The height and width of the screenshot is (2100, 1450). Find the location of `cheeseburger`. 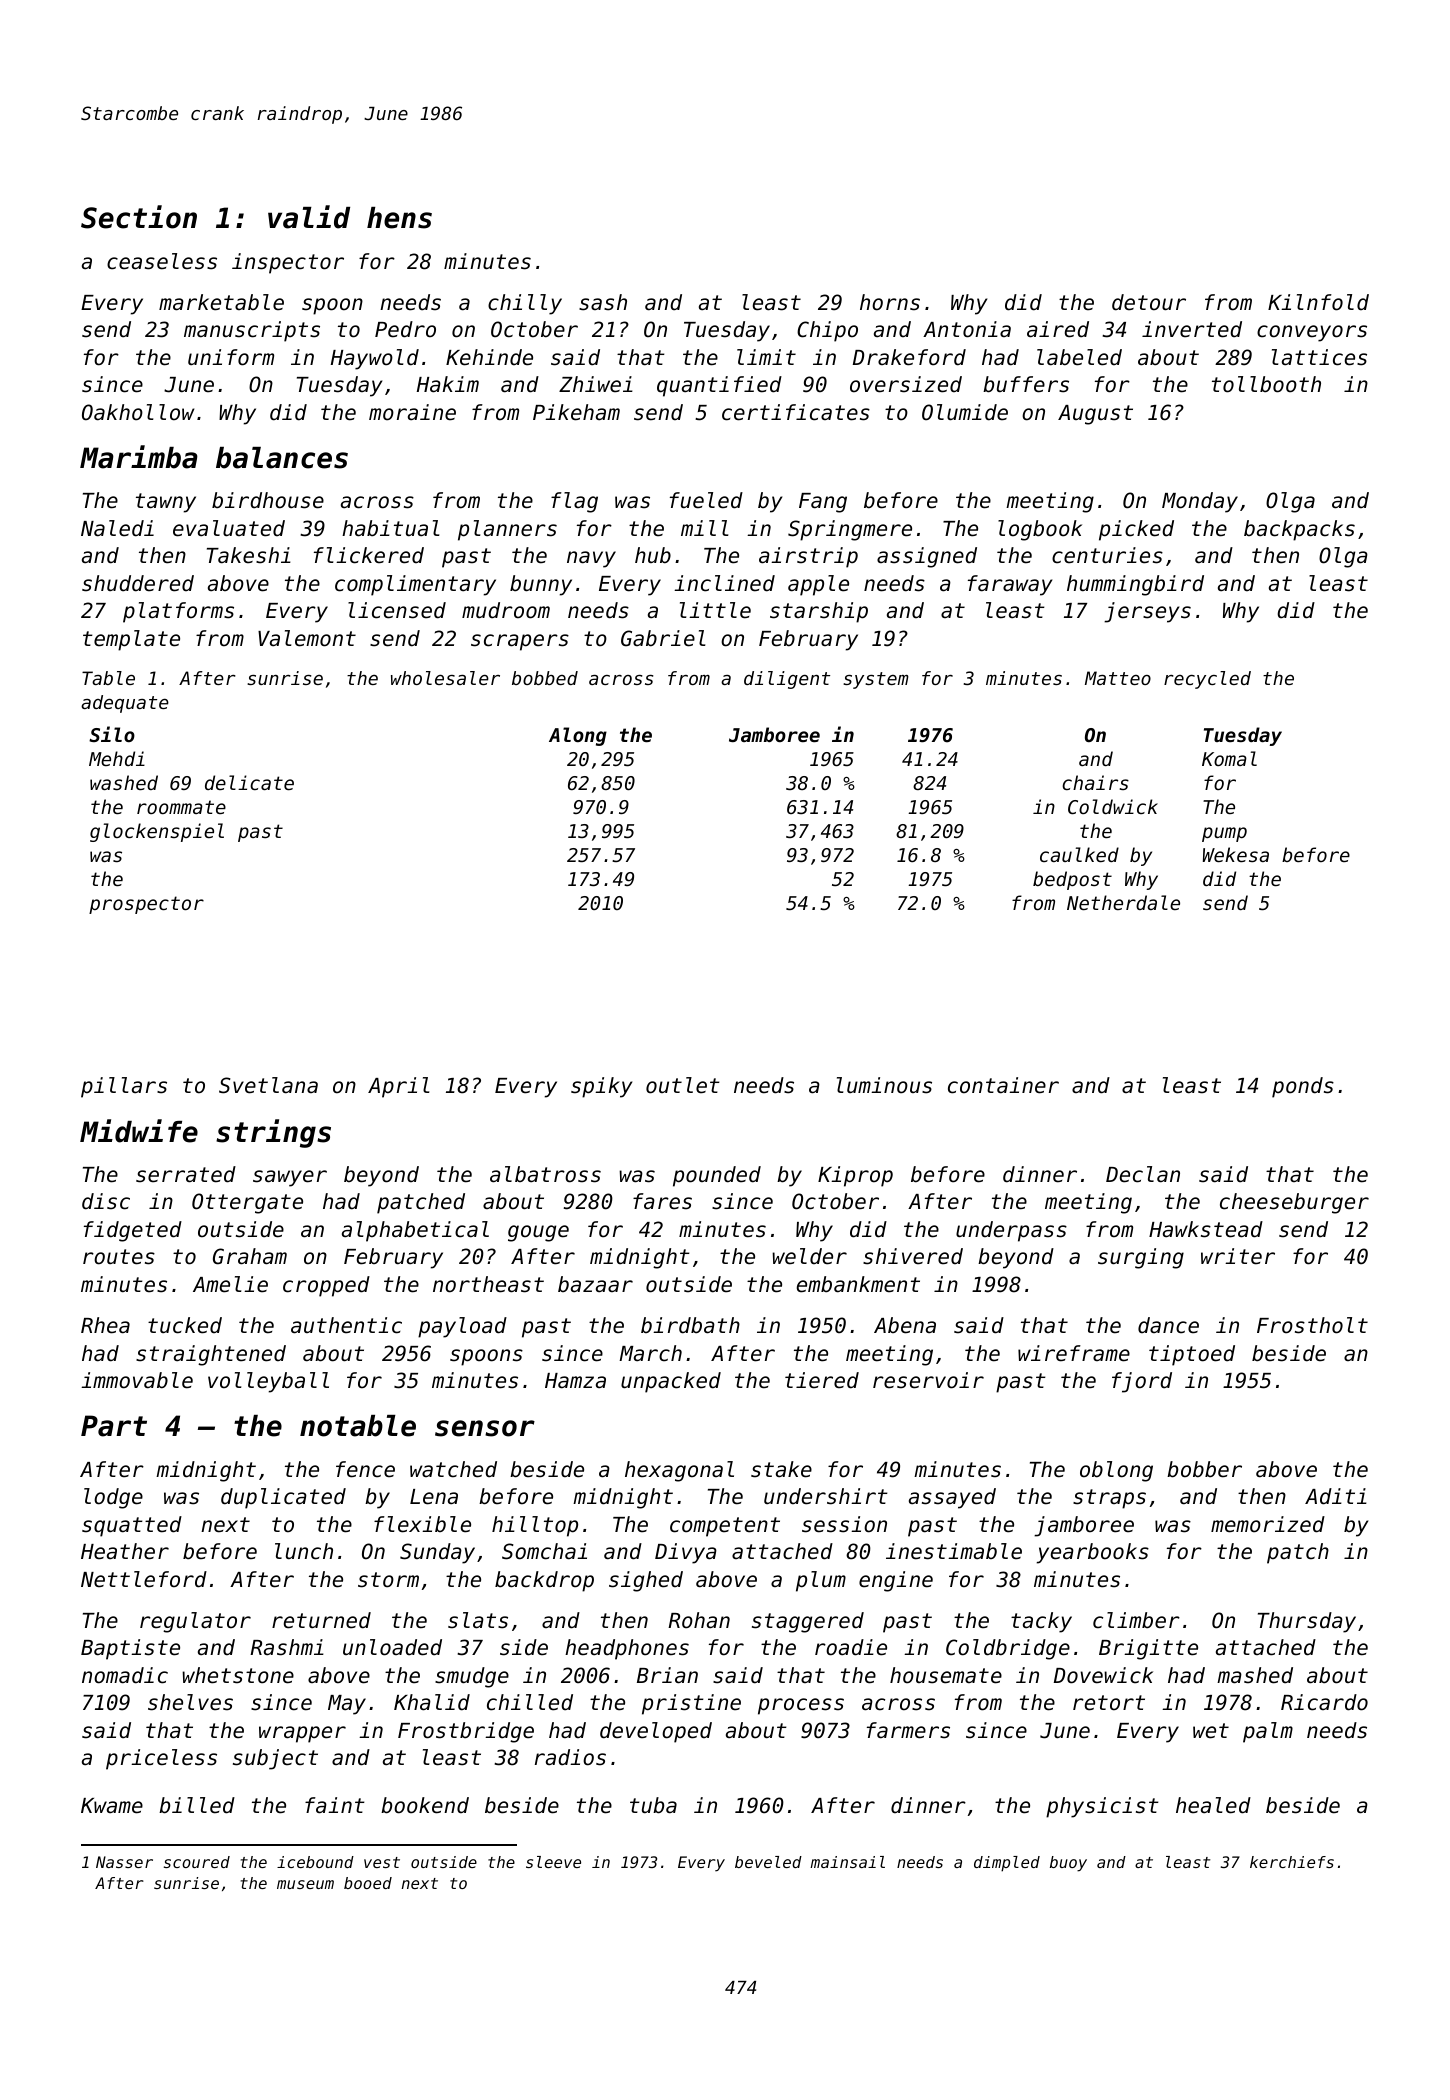

cheeseburger is located at coordinates (1294, 1203).
